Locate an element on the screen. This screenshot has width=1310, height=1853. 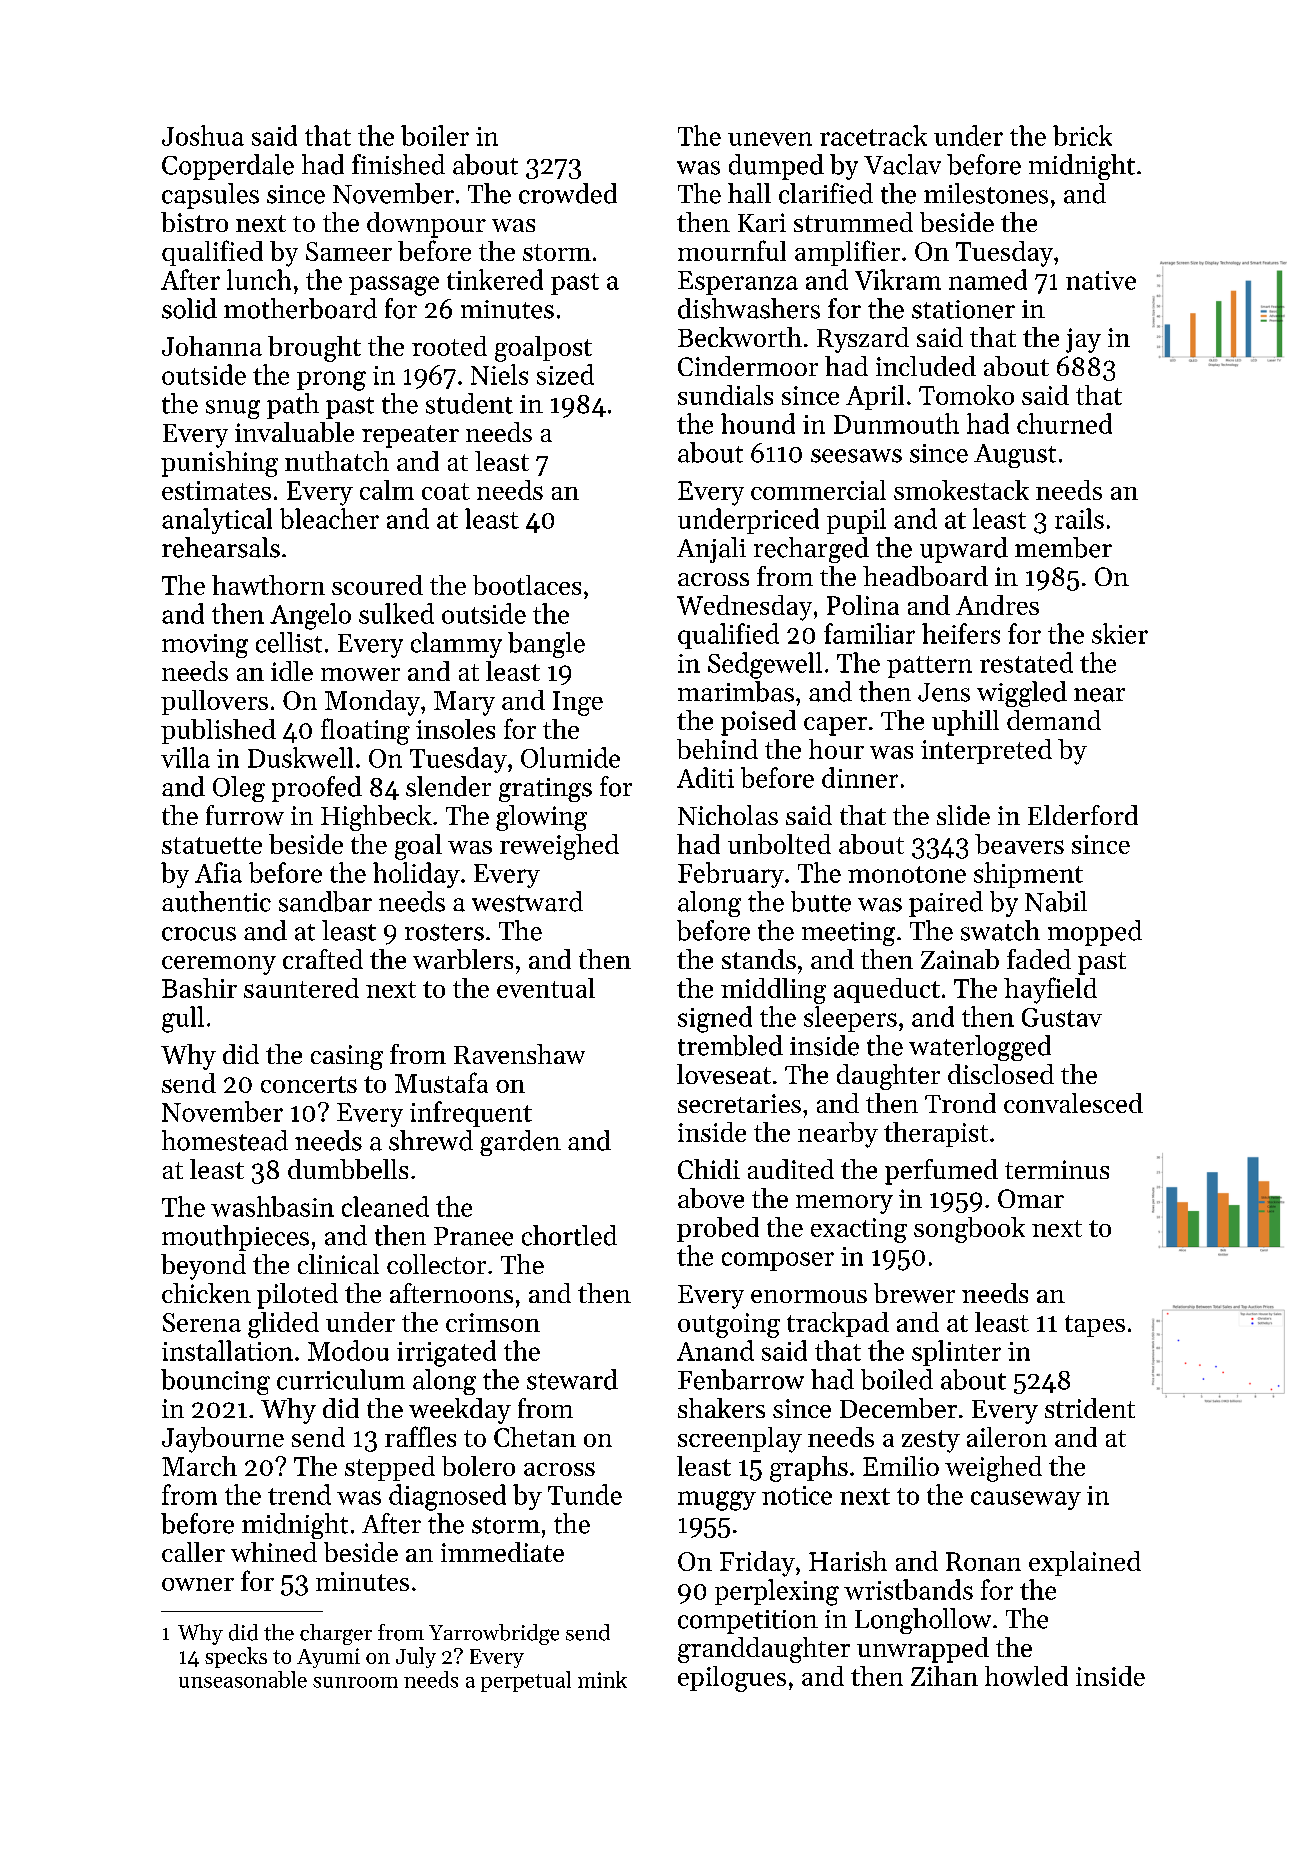
Yarrowbridge is located at coordinates (494, 1634).
